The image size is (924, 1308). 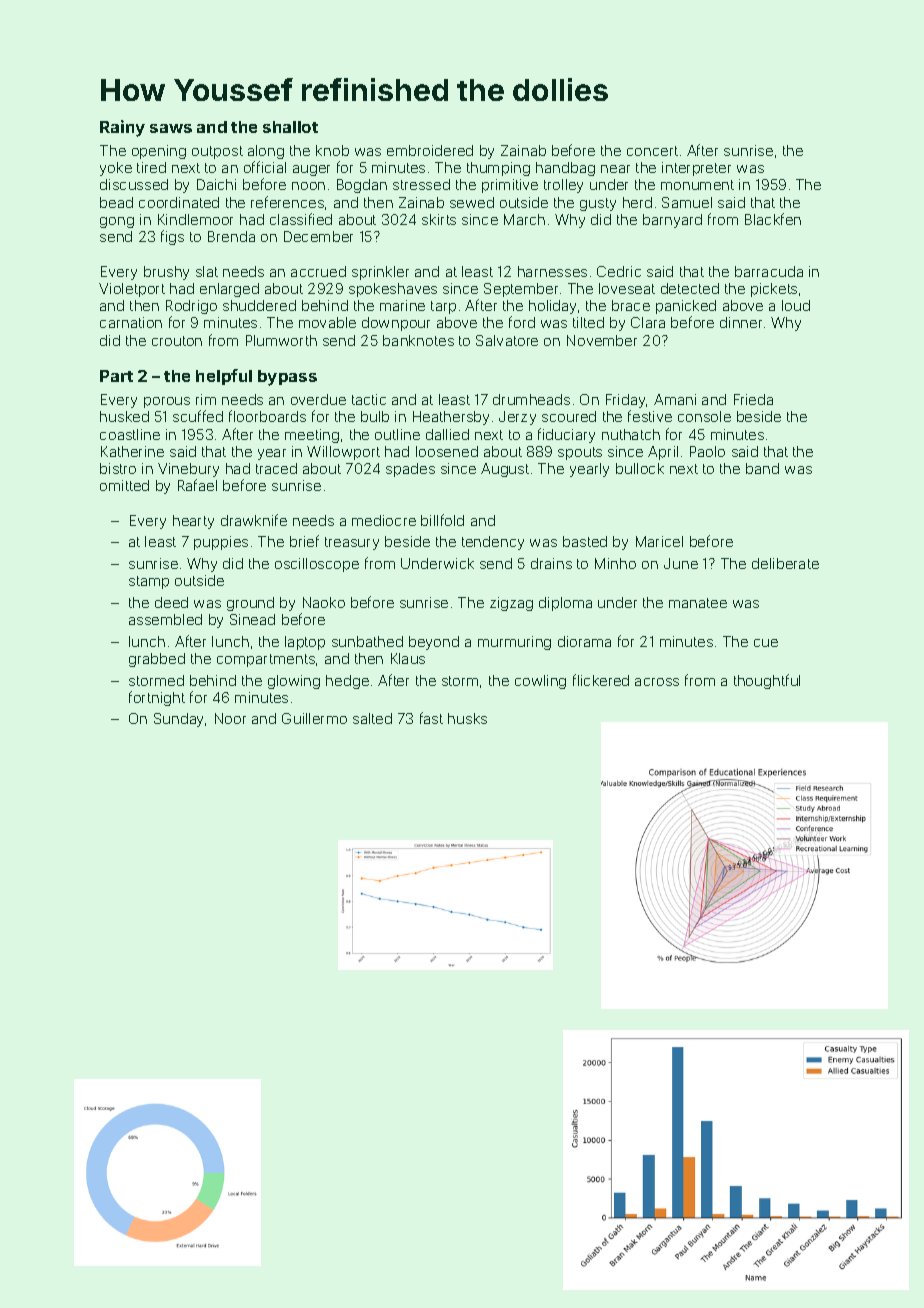 What do you see at coordinates (766, 643) in the document?
I see `cue` at bounding box center [766, 643].
